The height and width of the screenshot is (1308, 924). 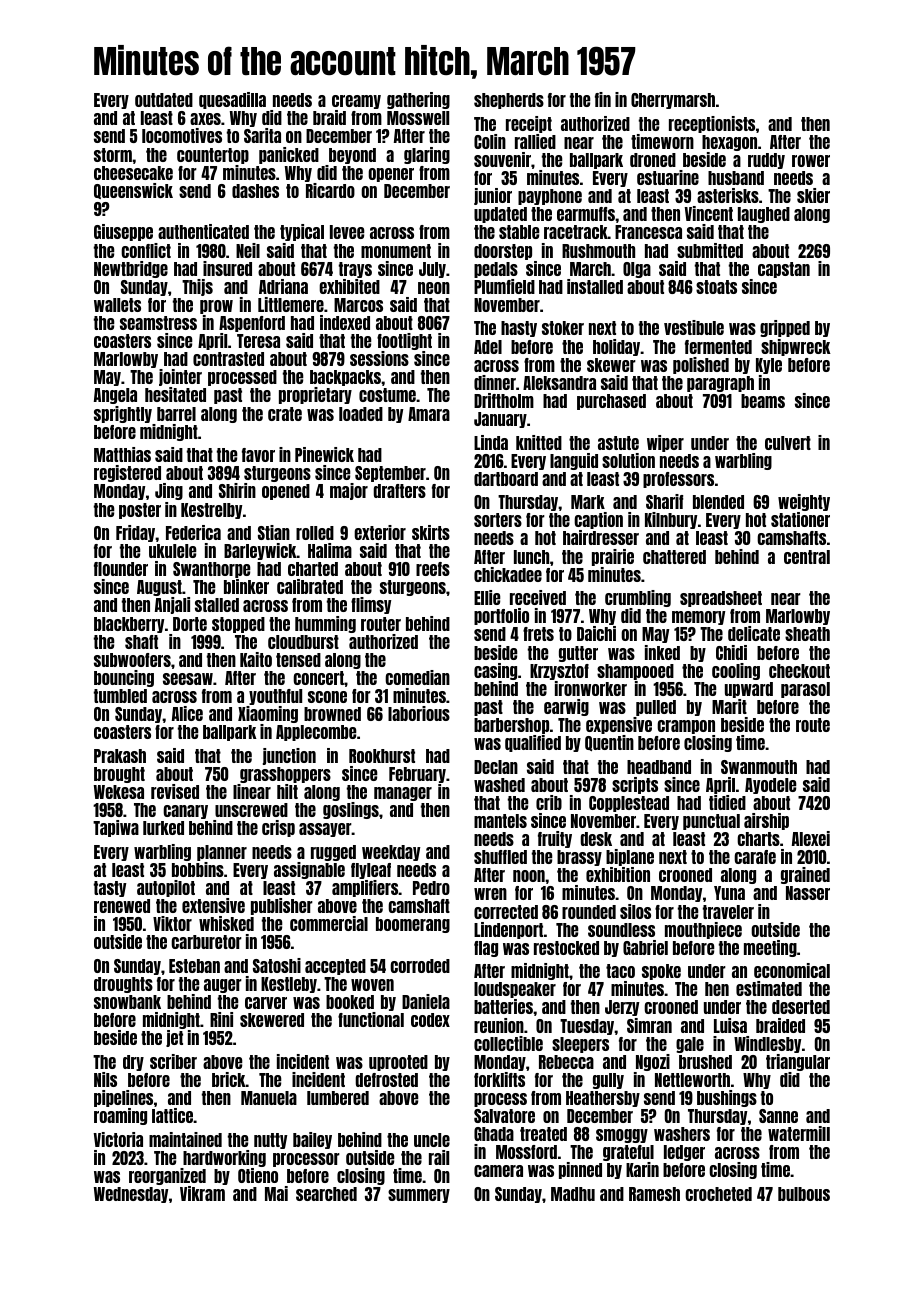 I want to click on extensive, so click(x=213, y=905).
